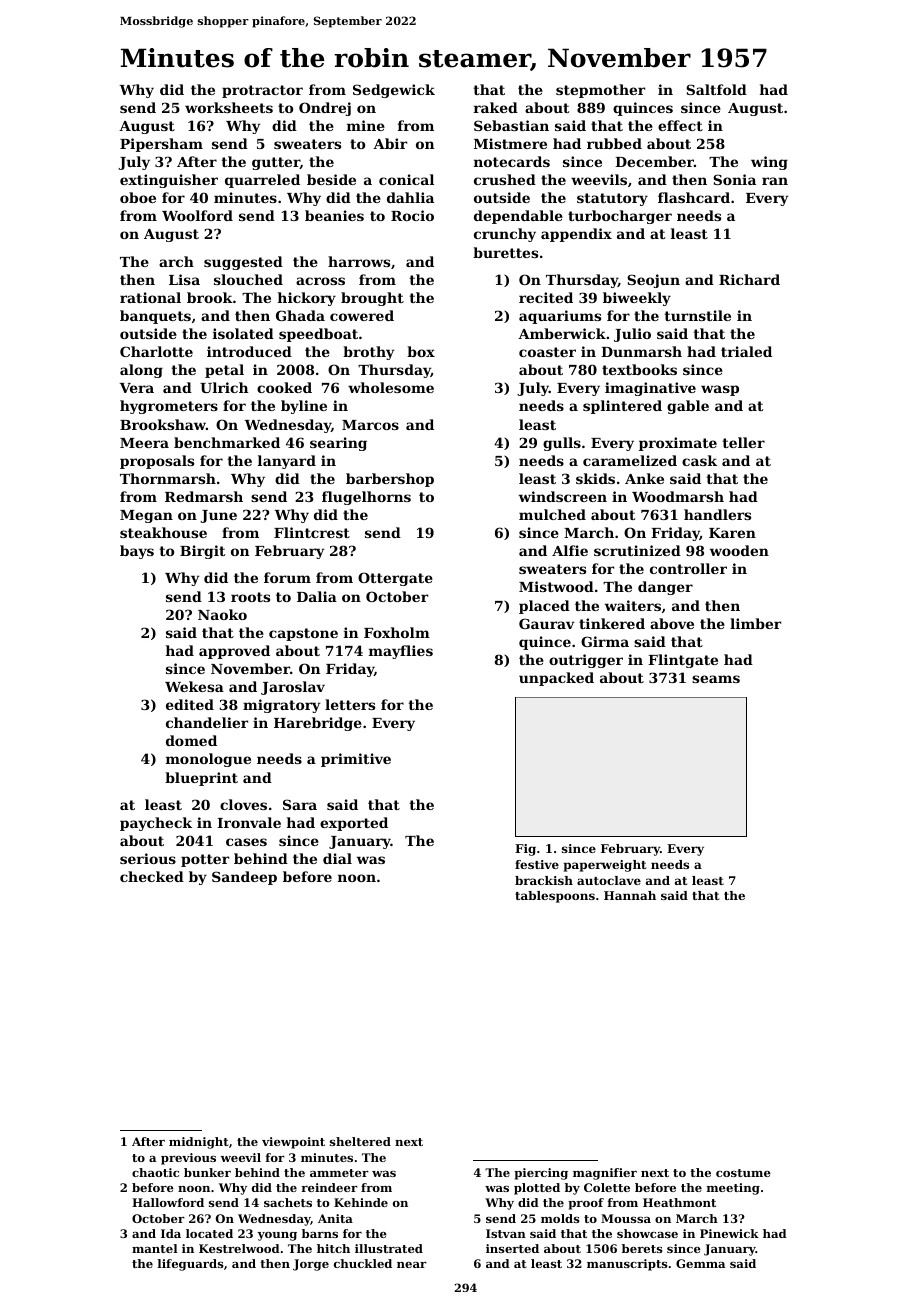 This screenshot has width=908, height=1316. I want to click on piercing, so click(541, 1174).
